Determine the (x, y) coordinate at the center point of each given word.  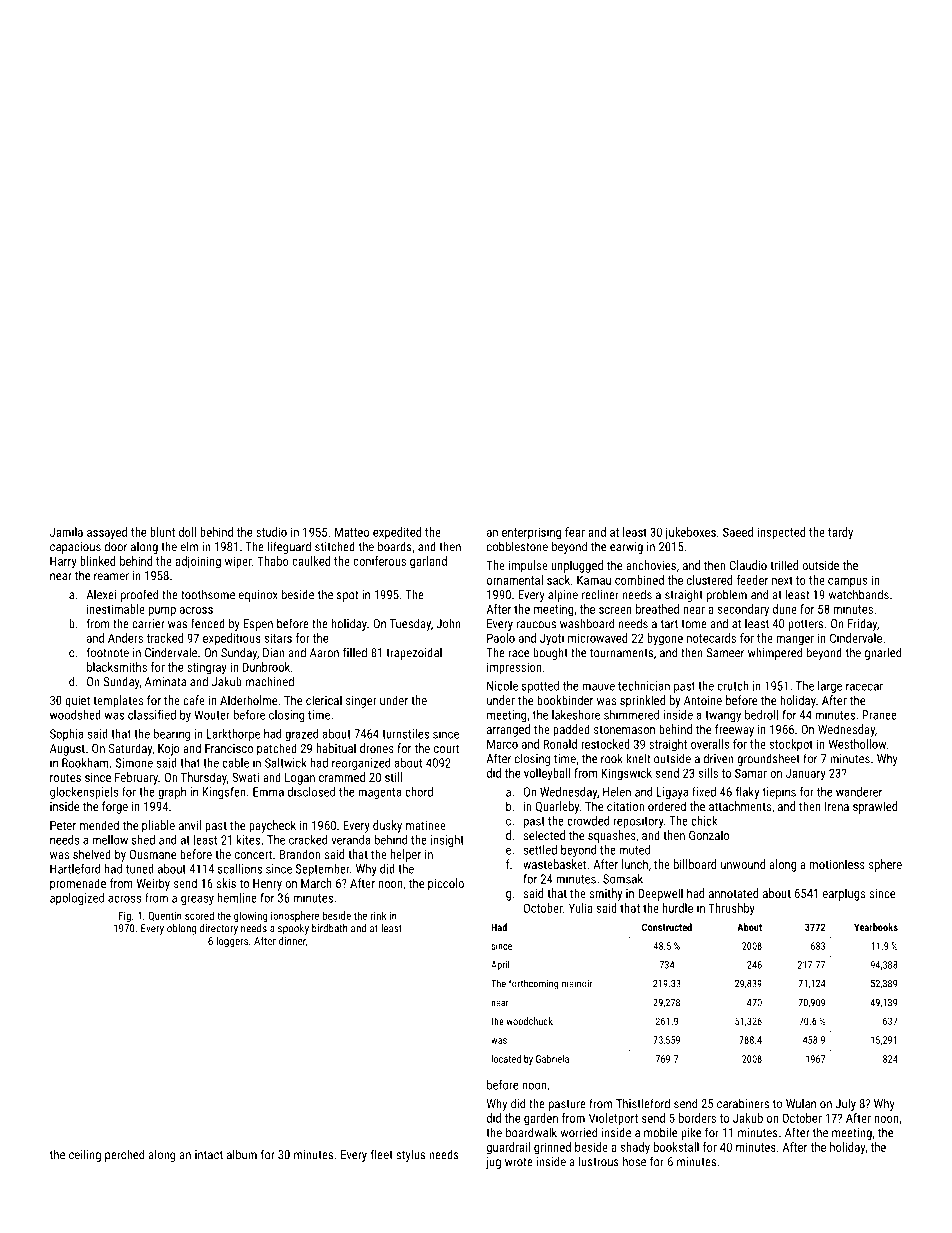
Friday (862, 625)
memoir (577, 984)
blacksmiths (117, 667)
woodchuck (529, 1021)
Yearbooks (876, 927)
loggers (232, 942)
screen (615, 610)
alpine (563, 595)
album (242, 1154)
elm (189, 546)
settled (540, 850)
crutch (733, 686)
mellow (110, 840)
